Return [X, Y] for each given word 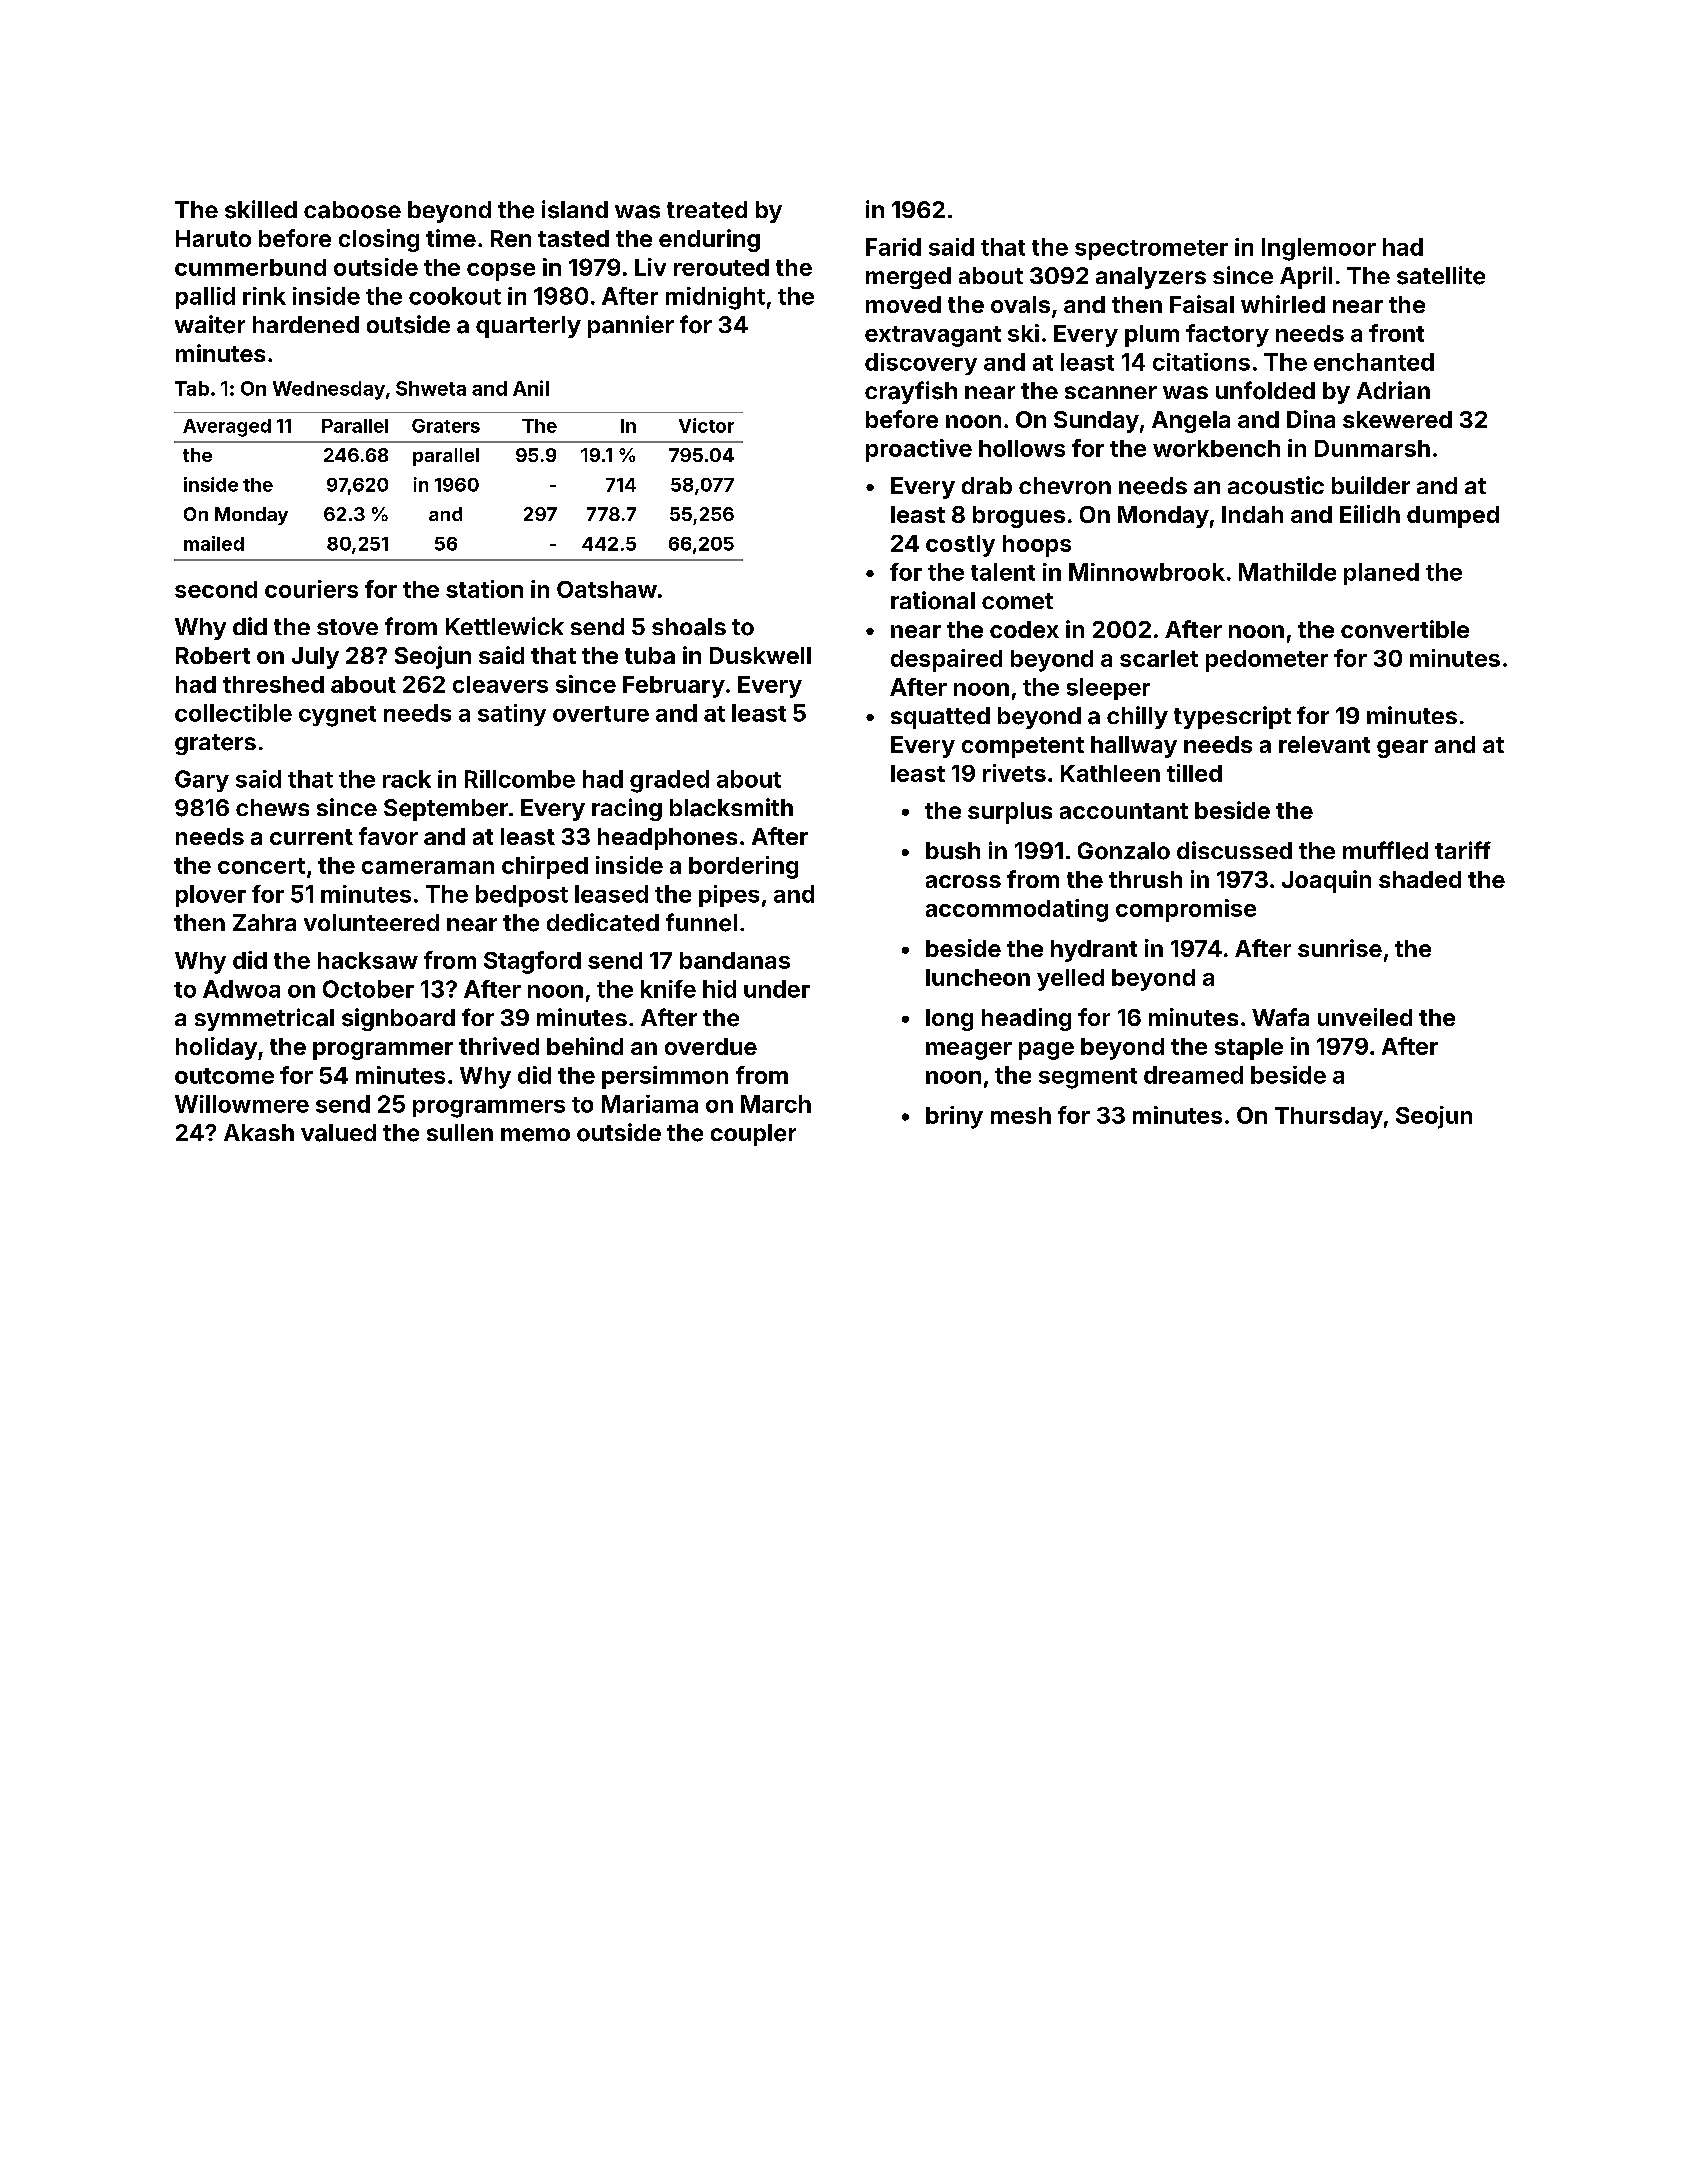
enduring [709, 240]
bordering [743, 867]
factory [1227, 335]
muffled [1385, 850]
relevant [1324, 744]
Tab [192, 388]
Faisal [1202, 304]
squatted [940, 718]
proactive [919, 450]
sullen [460, 1132]
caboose [352, 210]
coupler [753, 1135]
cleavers [500, 684]
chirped [545, 867]
